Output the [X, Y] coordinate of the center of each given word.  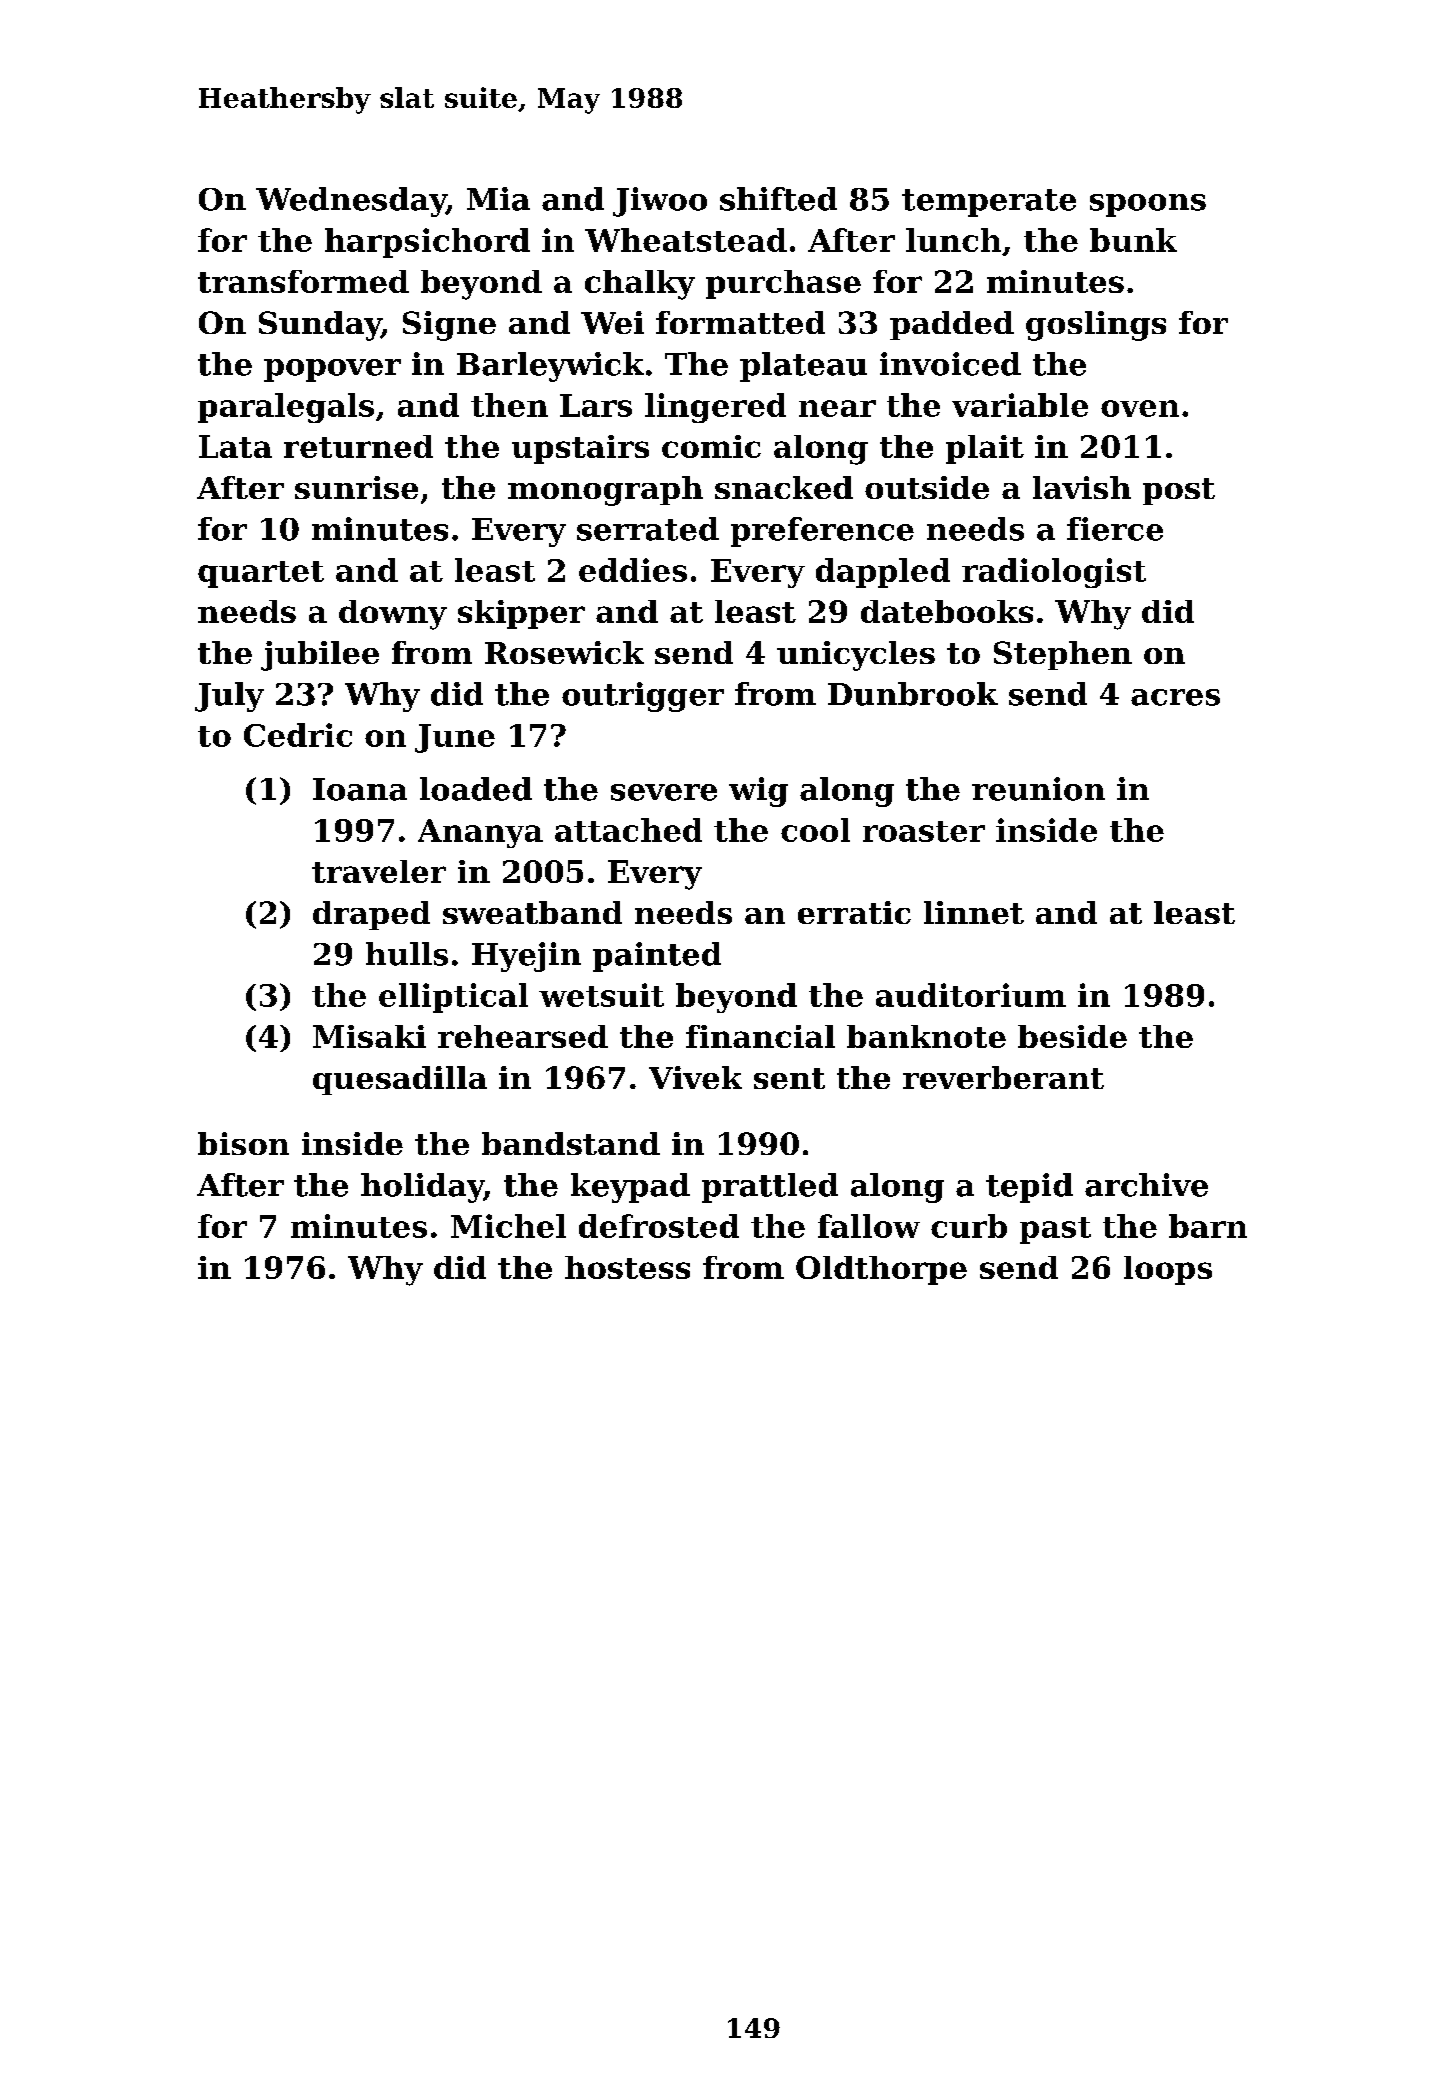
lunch [953, 240]
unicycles [856, 656]
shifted [778, 199]
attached [628, 830]
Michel [508, 1226]
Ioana [360, 789]
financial [760, 1036]
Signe [449, 326]
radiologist [1054, 573]
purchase [783, 284]
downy [393, 615]
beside [1072, 1036]
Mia [498, 199]
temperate [989, 203]
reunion [1038, 789]
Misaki [369, 1036]
